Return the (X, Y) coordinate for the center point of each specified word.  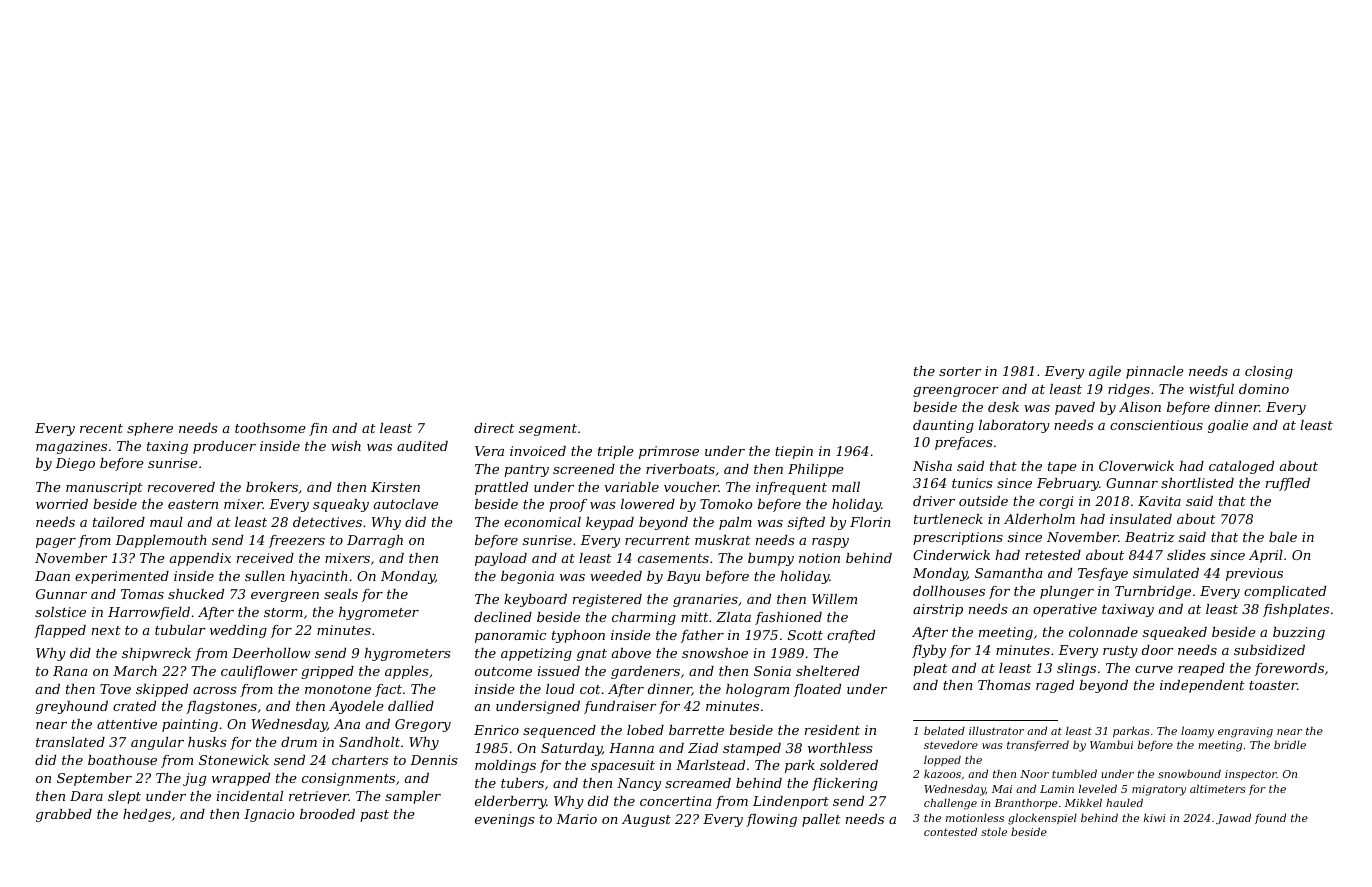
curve (1154, 669)
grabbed (64, 815)
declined (503, 617)
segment (548, 430)
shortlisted (1197, 483)
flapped (60, 631)
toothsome (270, 428)
